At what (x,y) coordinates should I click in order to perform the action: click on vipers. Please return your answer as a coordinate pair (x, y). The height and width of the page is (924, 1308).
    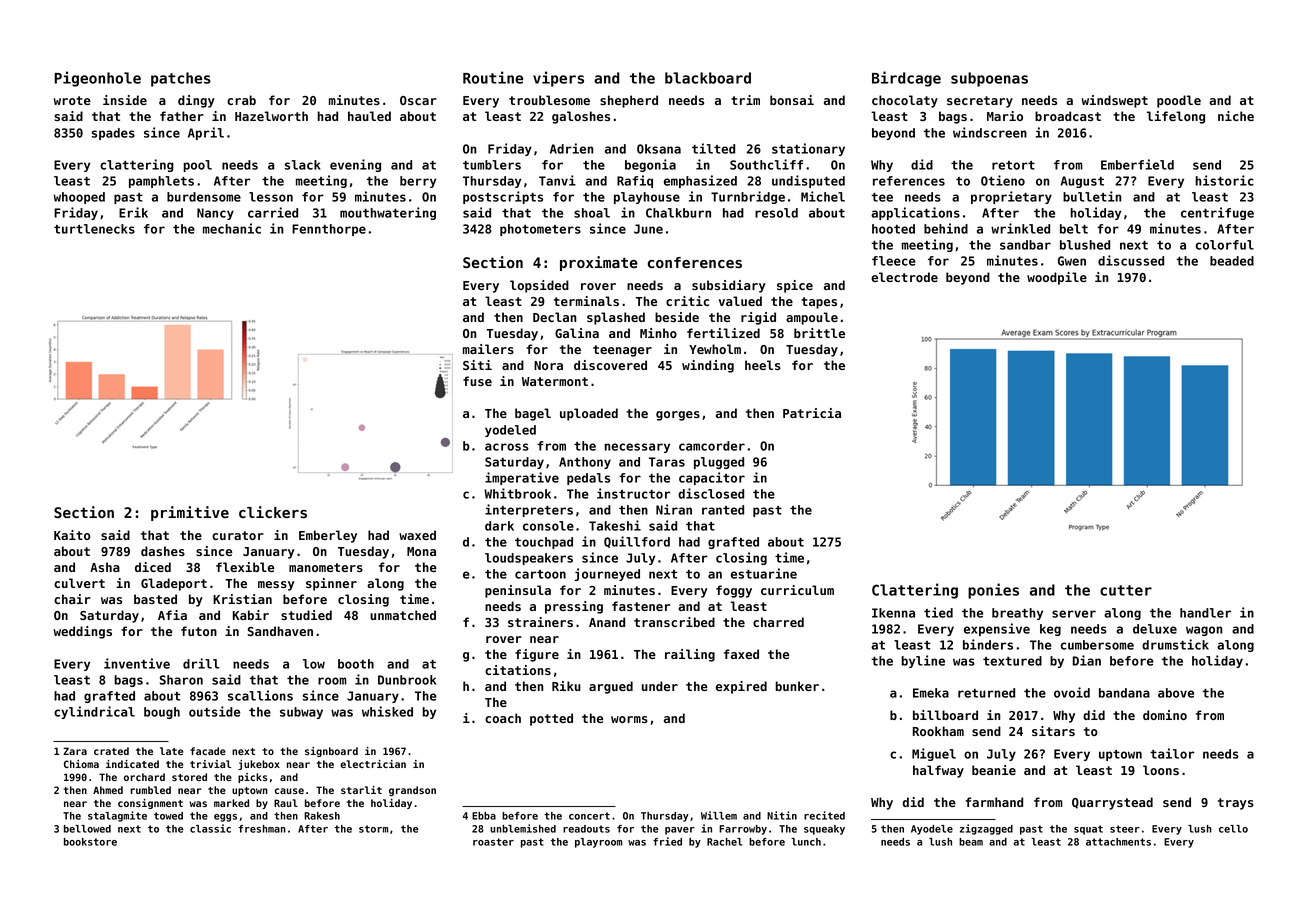
    Looking at the image, I should click on (558, 79).
